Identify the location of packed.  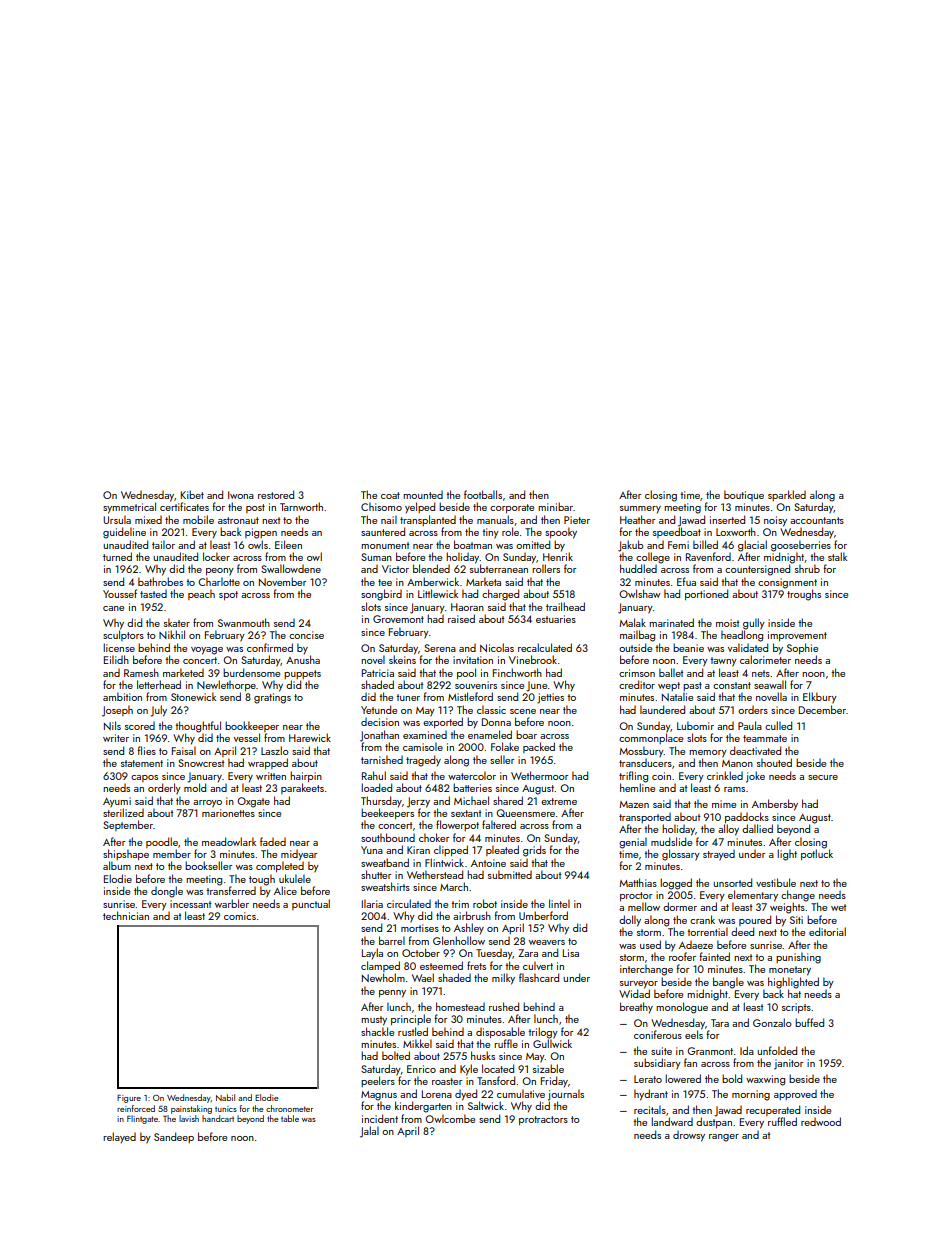
(539, 747).
